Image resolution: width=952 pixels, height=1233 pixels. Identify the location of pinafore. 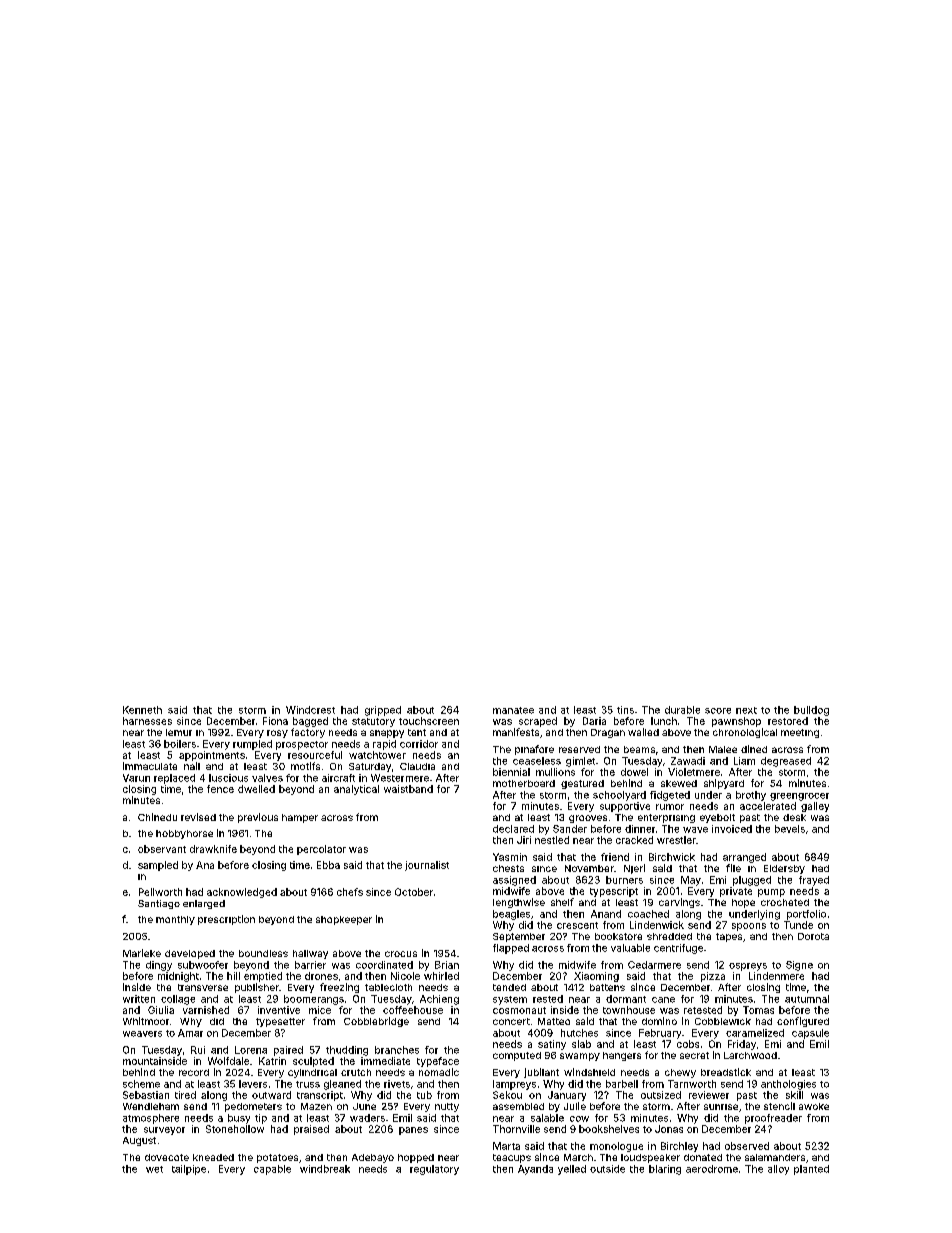
(534, 750).
